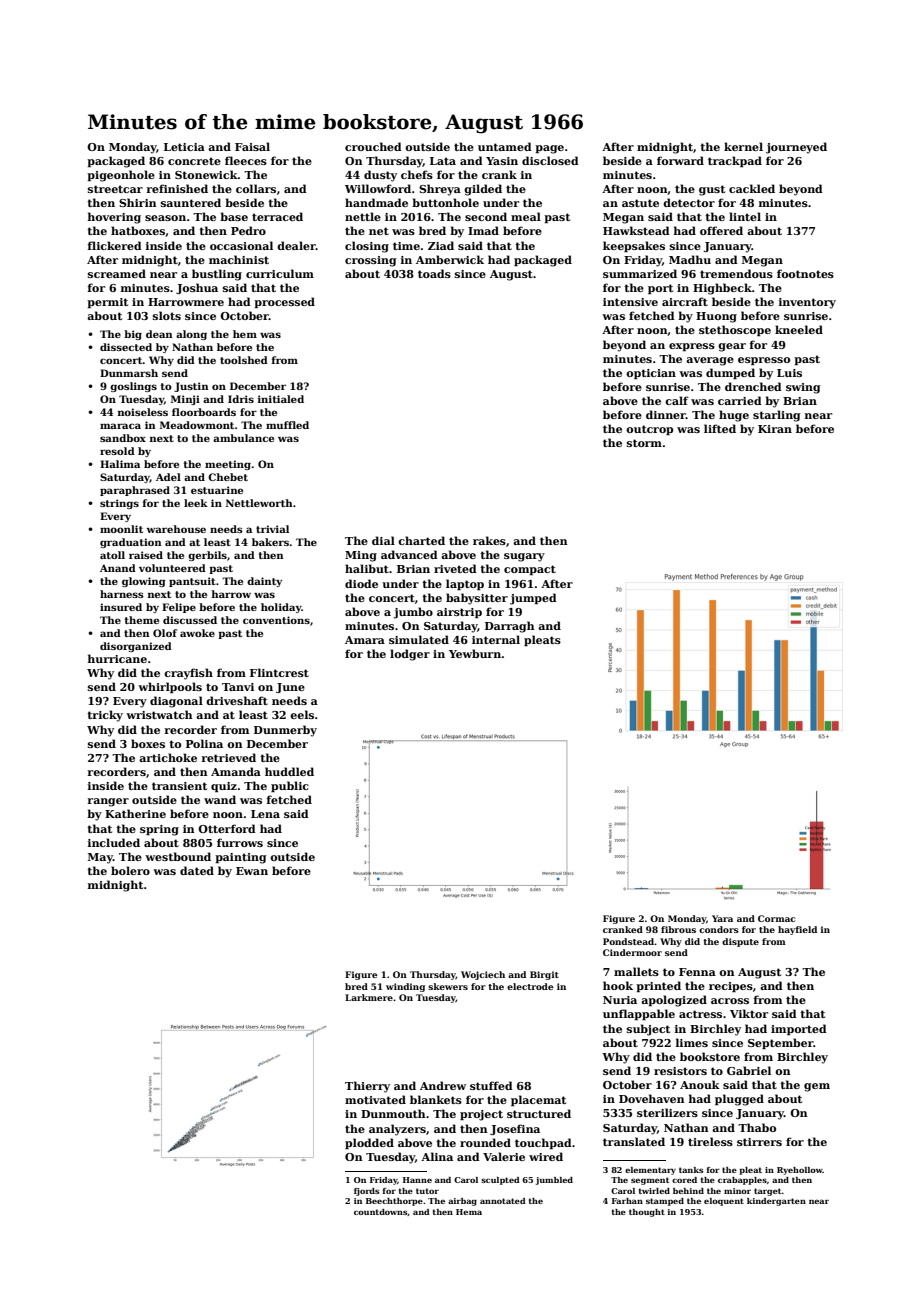 This page has height=1308, width=924. I want to click on jumped, so click(533, 599).
